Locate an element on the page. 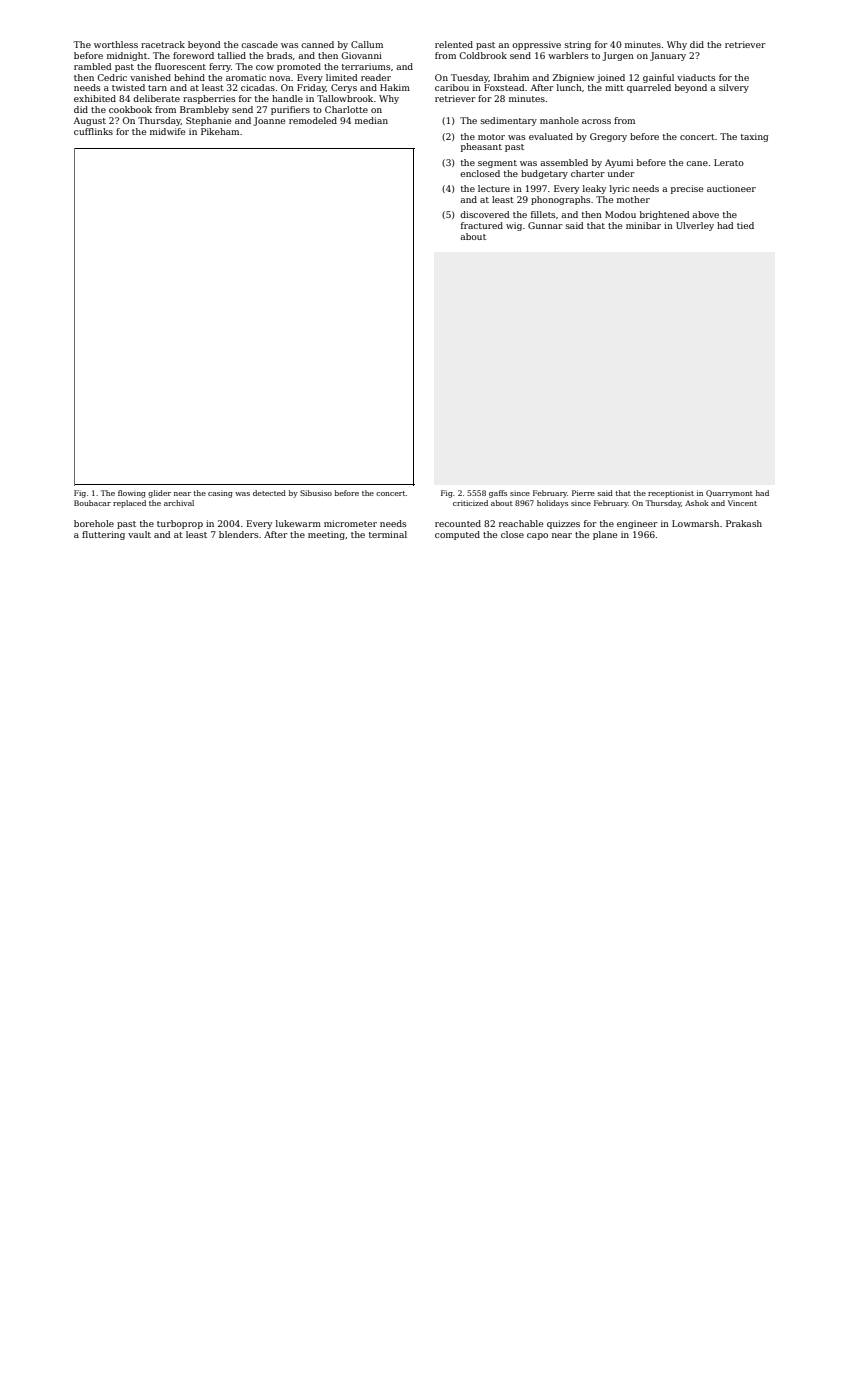 The height and width of the document is (1400, 849). micrometer is located at coordinates (350, 523).
